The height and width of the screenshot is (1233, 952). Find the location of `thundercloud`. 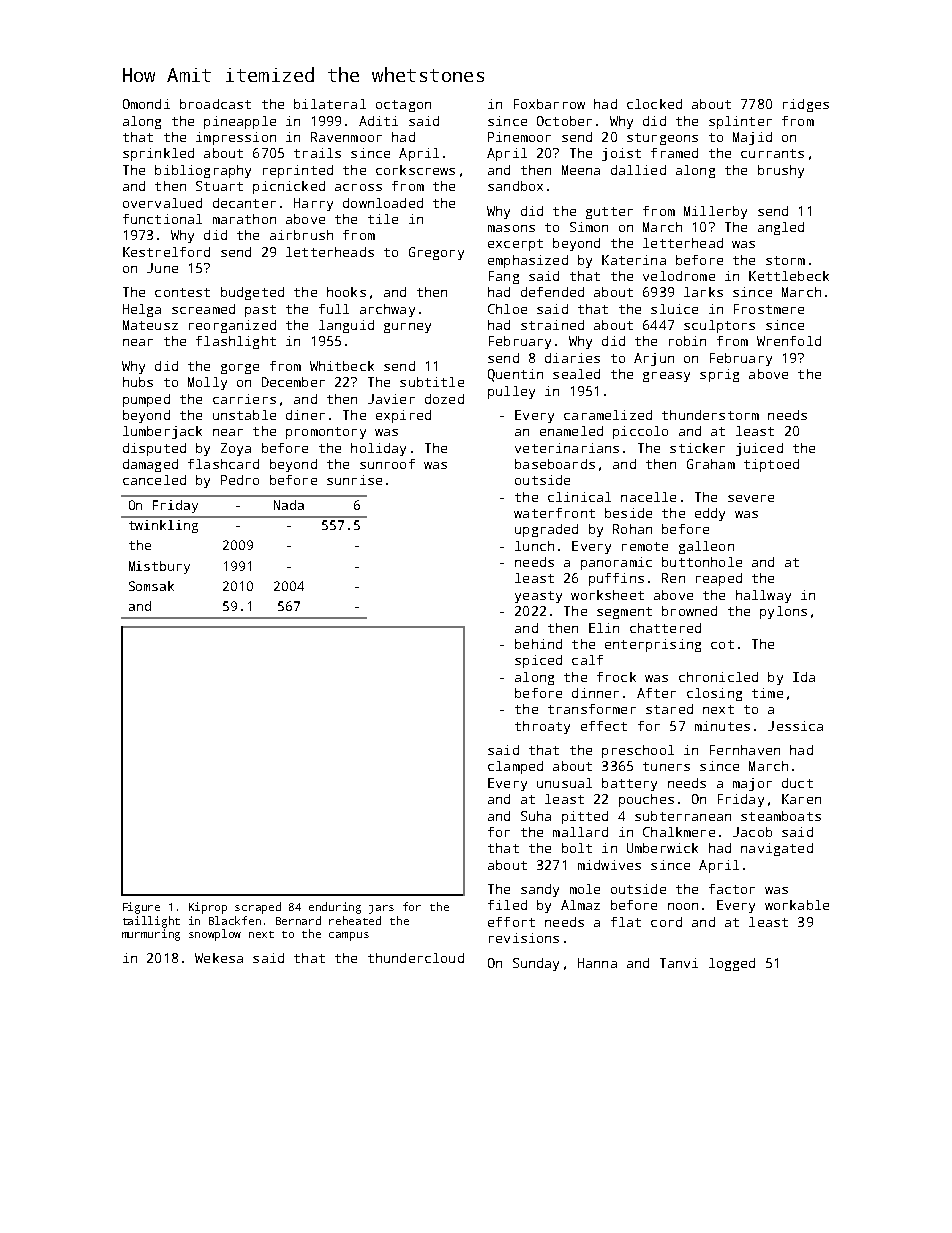

thundercloud is located at coordinates (416, 958).
